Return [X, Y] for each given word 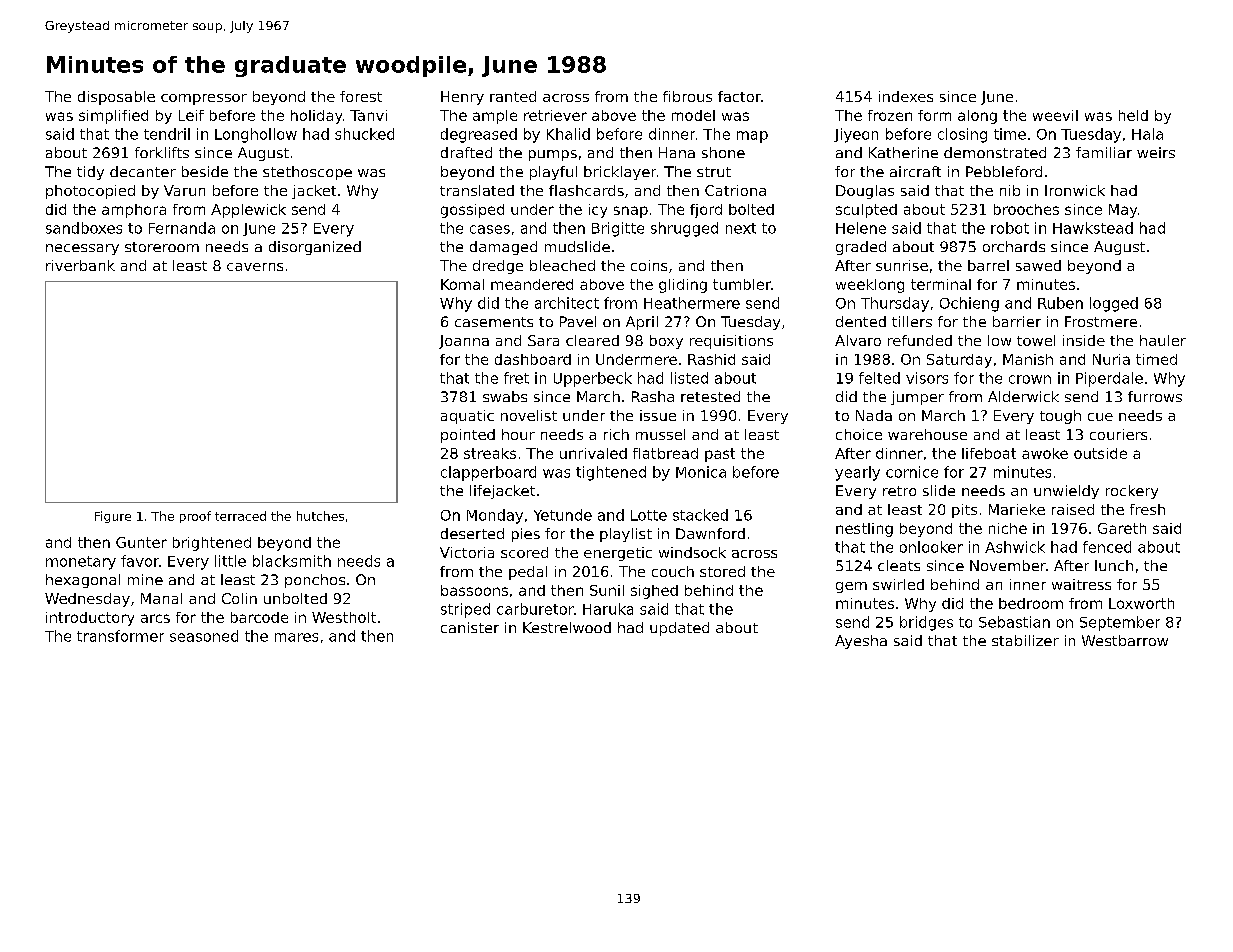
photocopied [90, 192]
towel [1036, 340]
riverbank [80, 265]
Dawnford [710, 533]
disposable [116, 98]
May [1123, 211]
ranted [513, 96]
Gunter [141, 542]
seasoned [204, 636]
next [741, 228]
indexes [906, 96]
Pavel [578, 321]
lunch [1114, 565]
